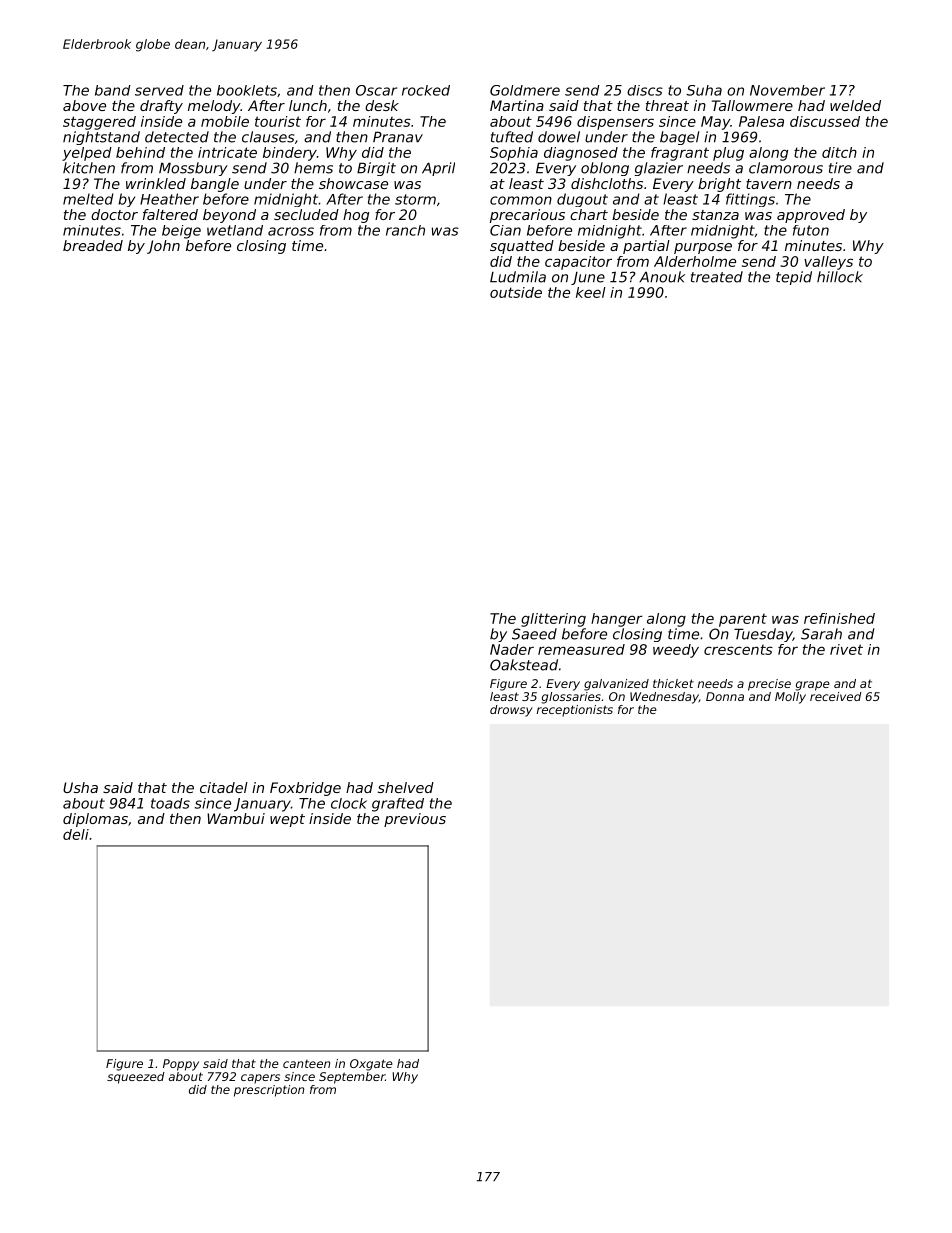  I want to click on ranch, so click(405, 230).
